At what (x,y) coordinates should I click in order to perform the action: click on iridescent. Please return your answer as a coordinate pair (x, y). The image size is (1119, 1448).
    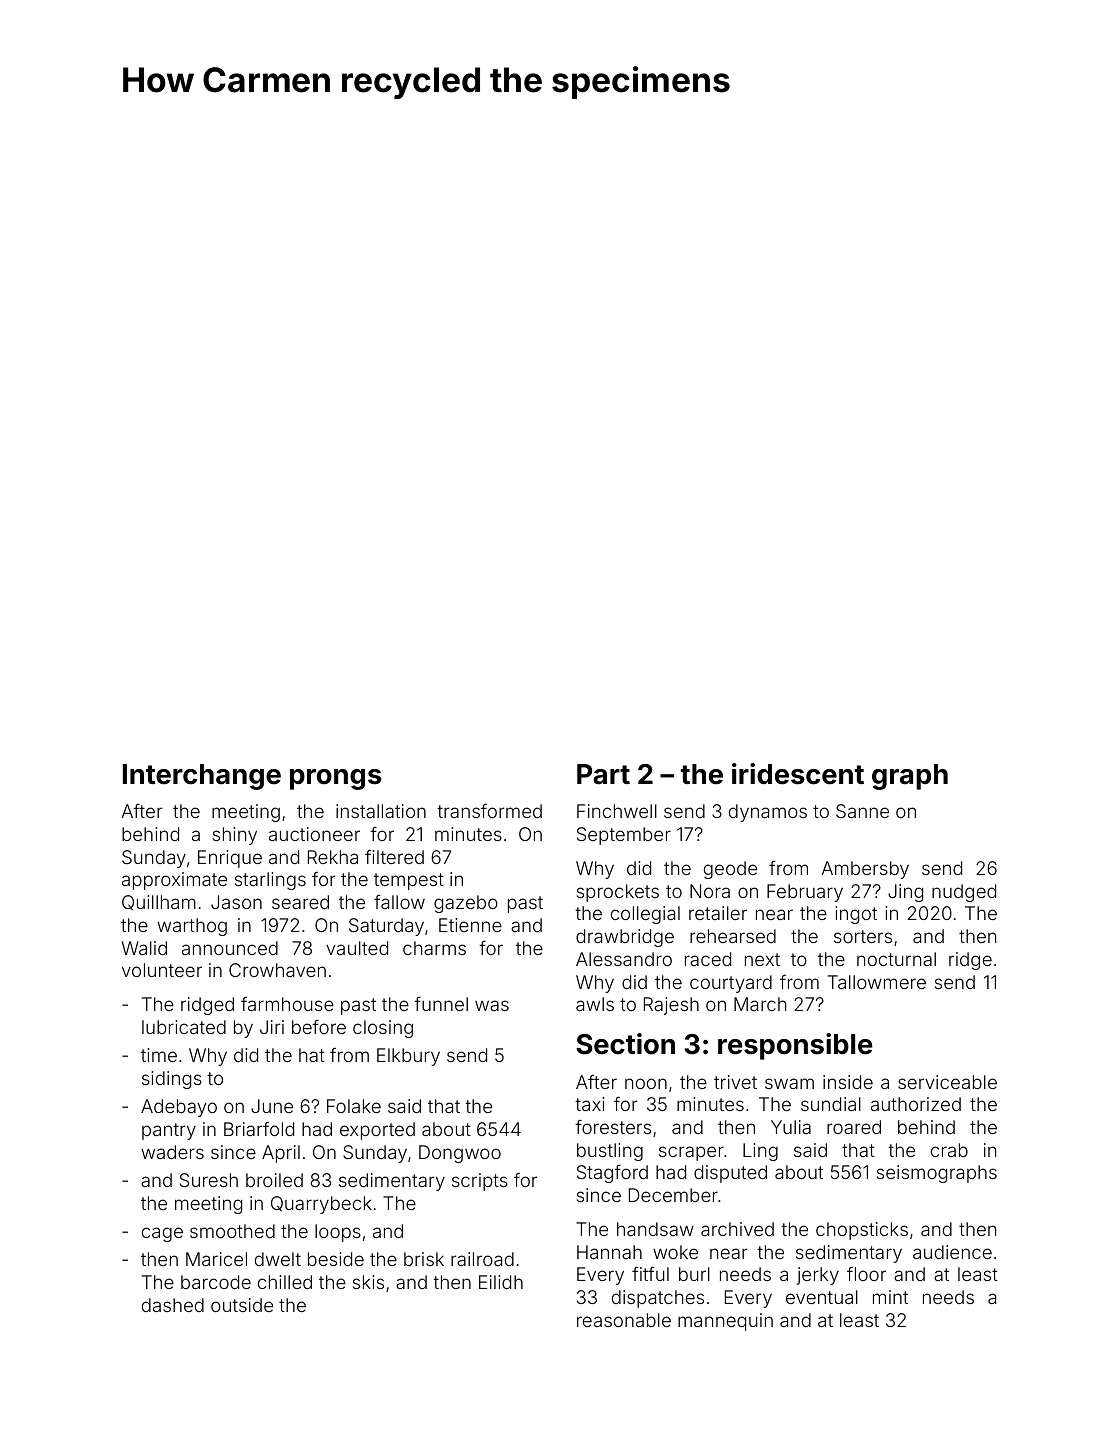
    Looking at the image, I should click on (798, 774).
